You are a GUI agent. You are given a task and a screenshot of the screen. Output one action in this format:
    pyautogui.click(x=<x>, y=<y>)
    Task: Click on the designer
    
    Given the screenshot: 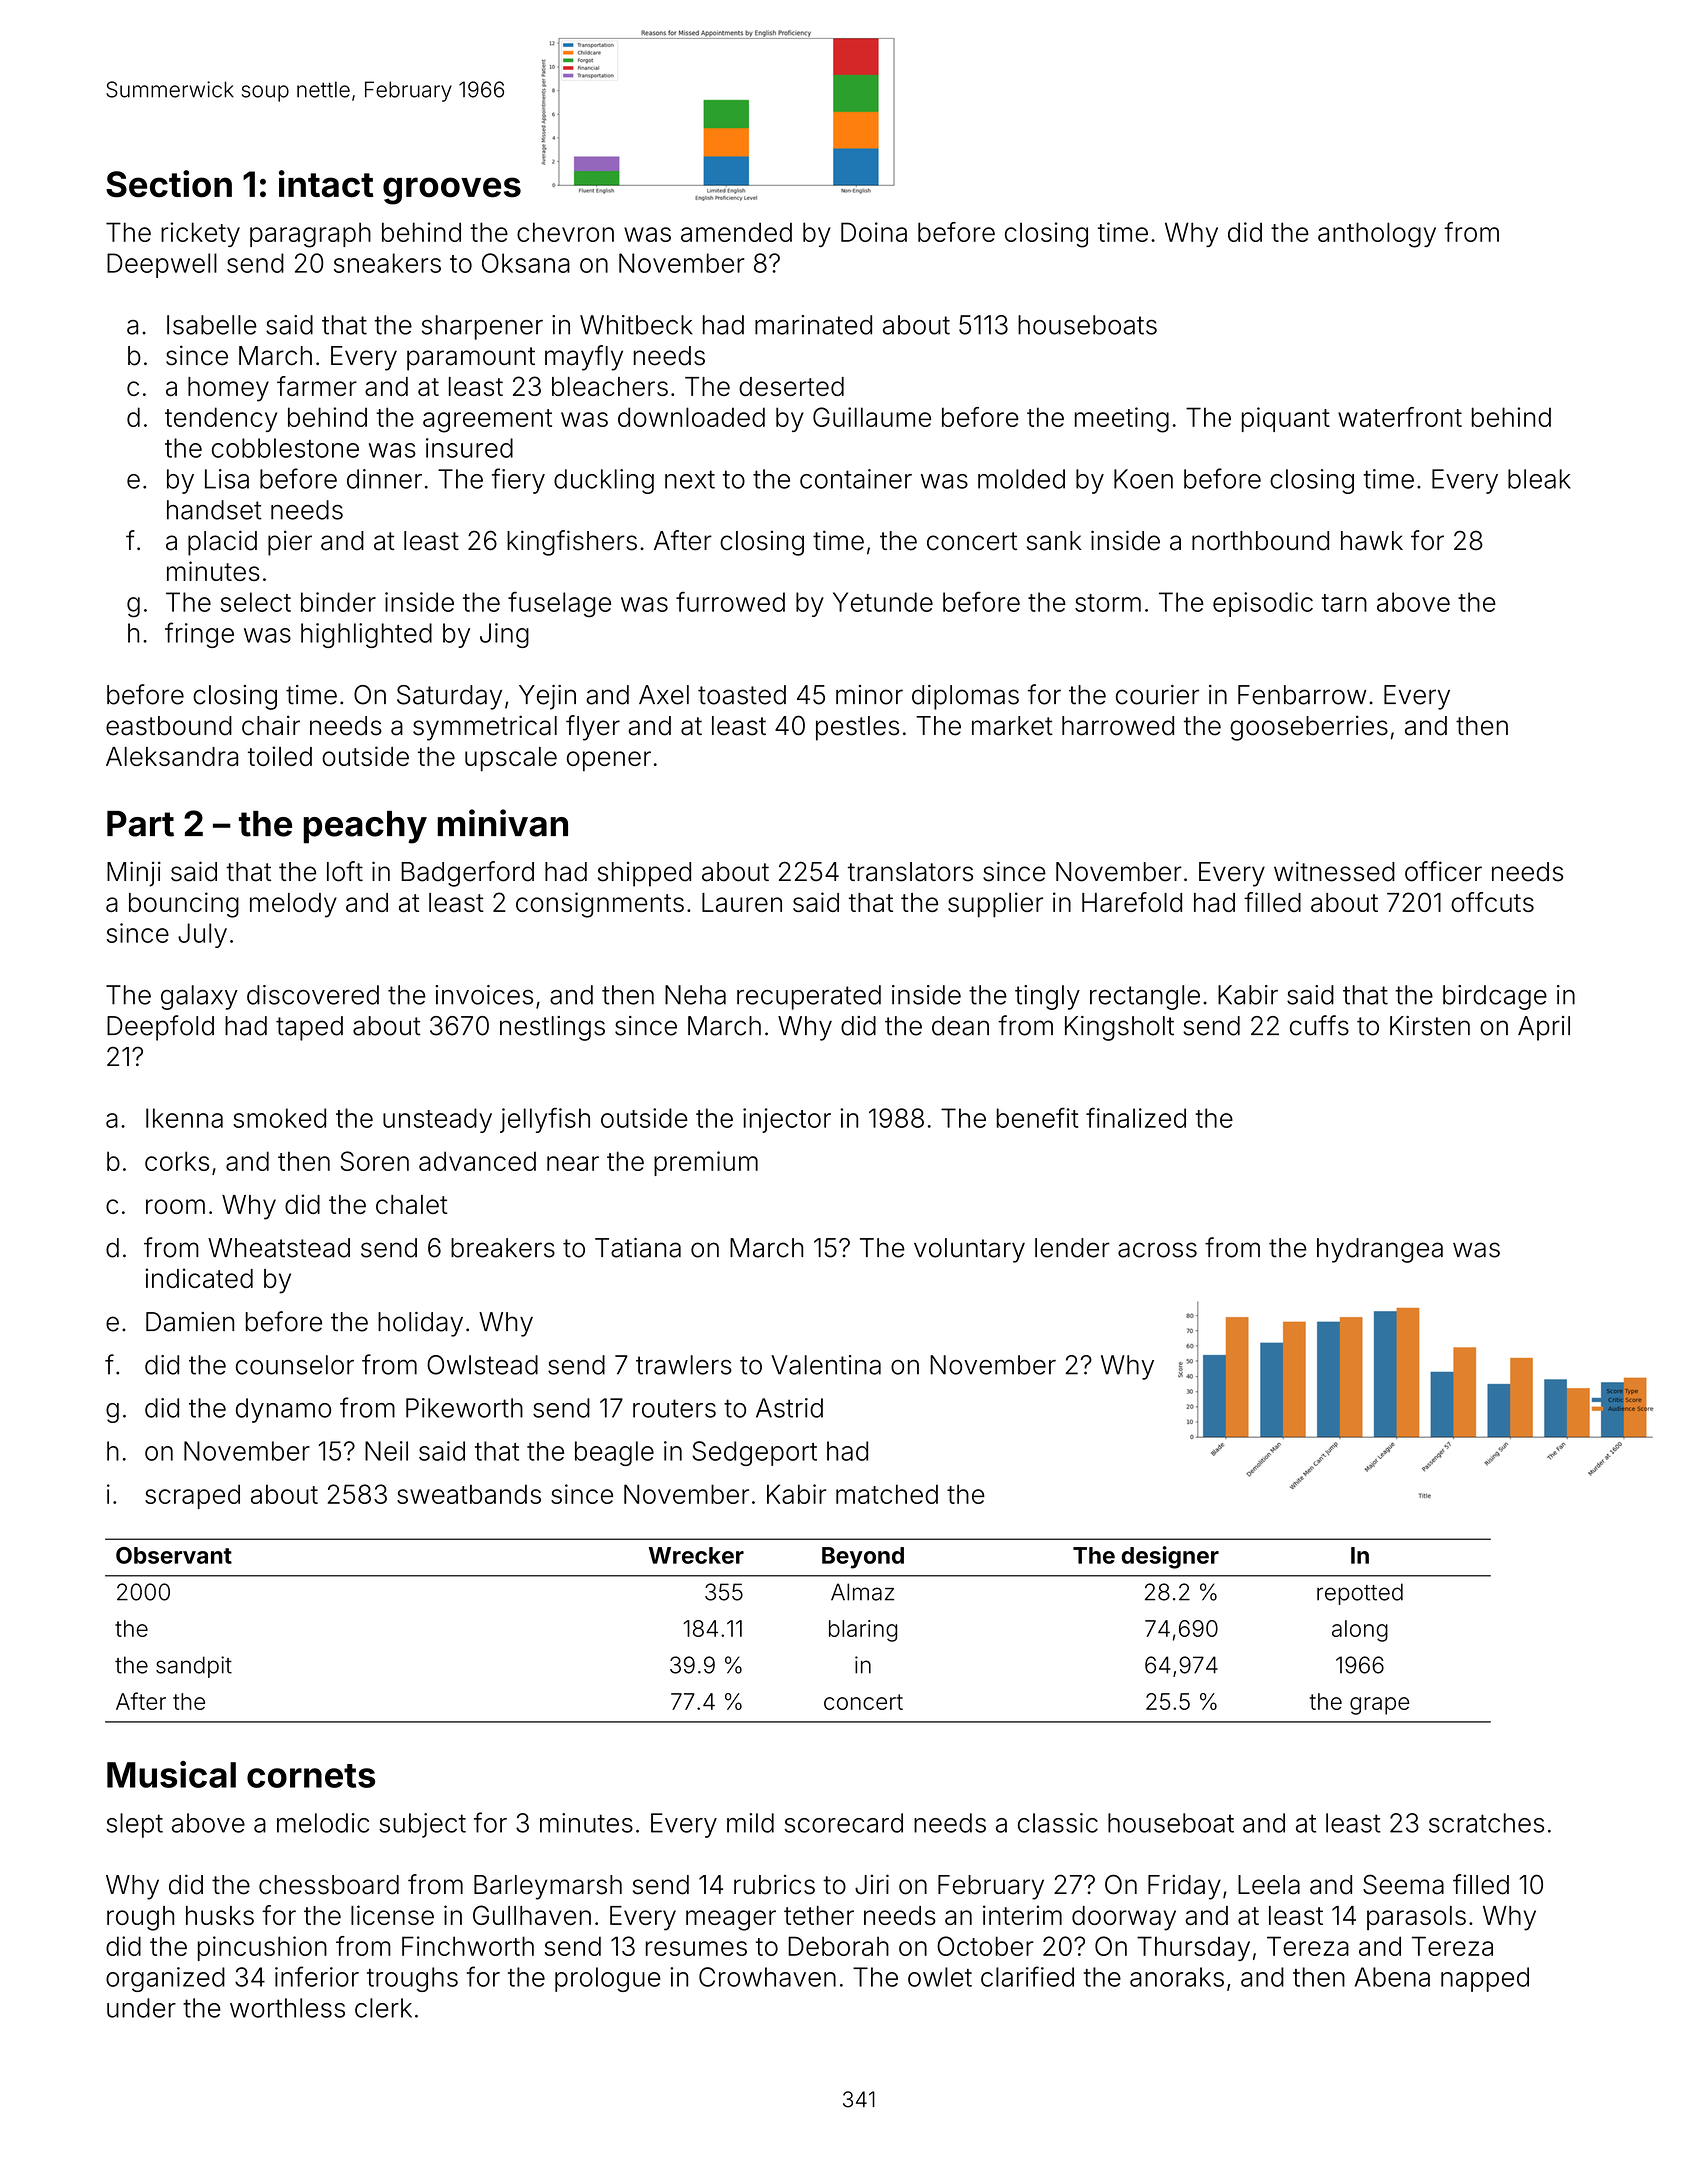 What is the action you would take?
    pyautogui.click(x=1170, y=1557)
